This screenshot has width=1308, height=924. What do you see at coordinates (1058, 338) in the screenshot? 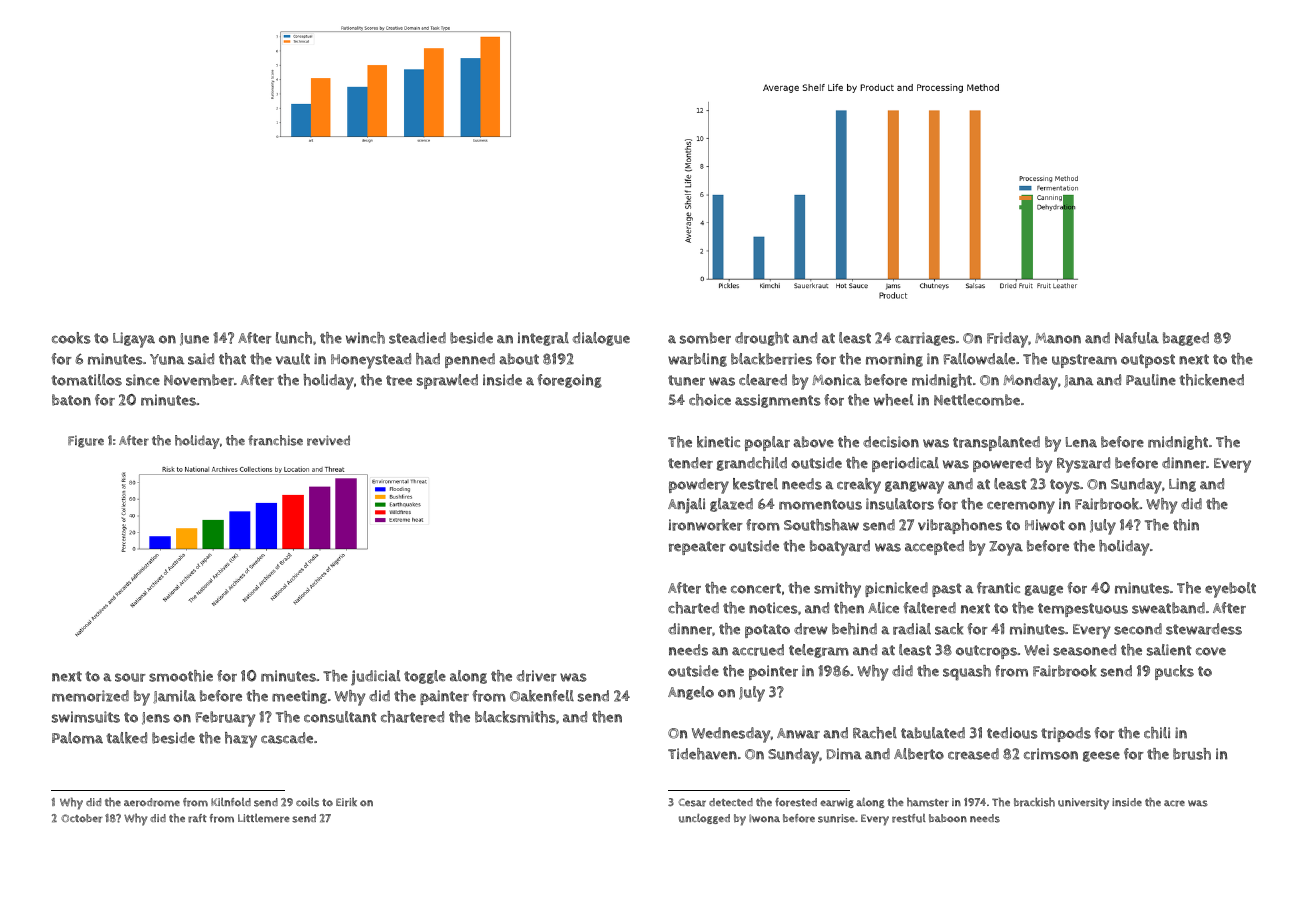
I see `Manon` at bounding box center [1058, 338].
